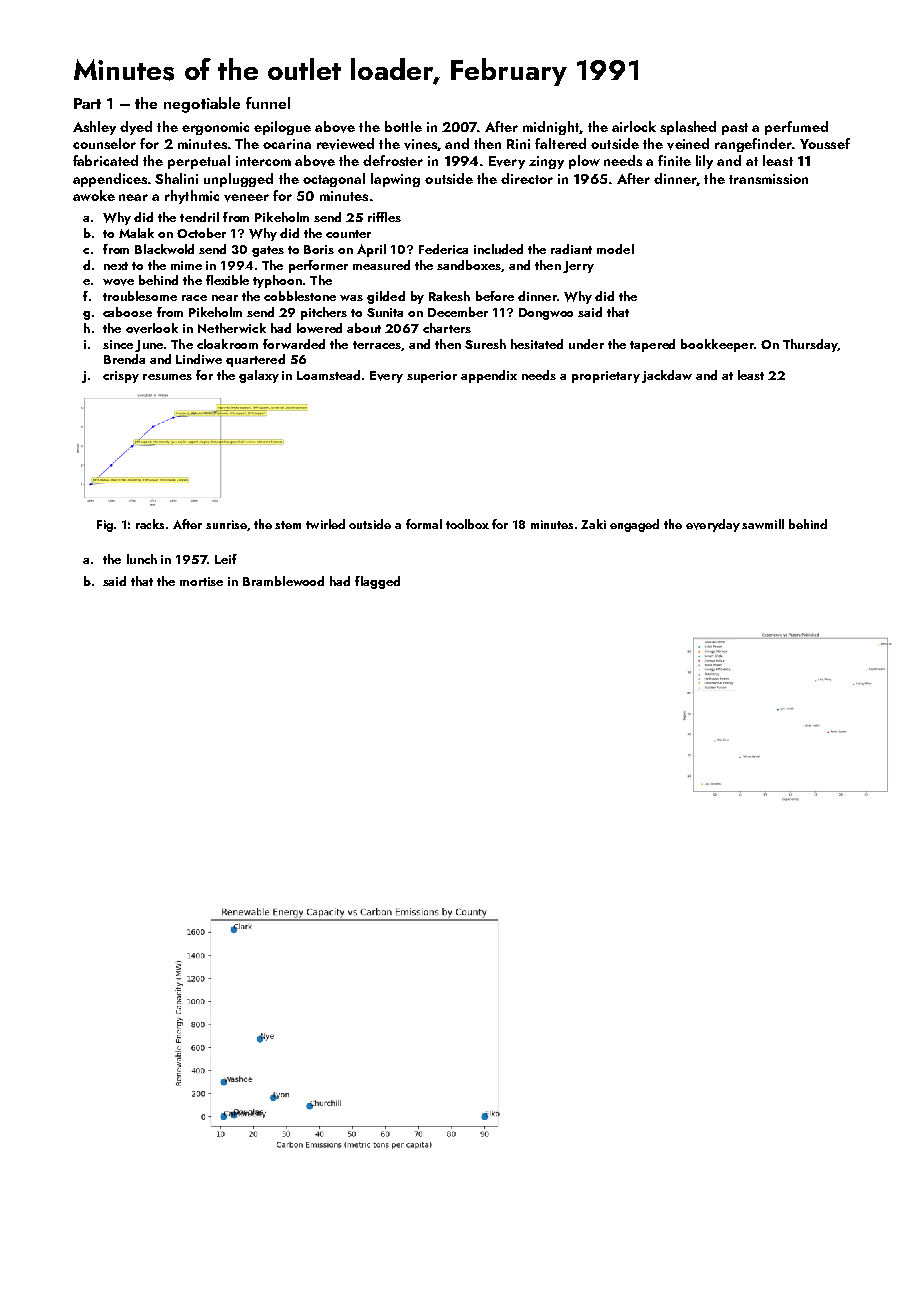 This screenshot has width=924, height=1308. What do you see at coordinates (467, 524) in the screenshot?
I see `toolbox` at bounding box center [467, 524].
